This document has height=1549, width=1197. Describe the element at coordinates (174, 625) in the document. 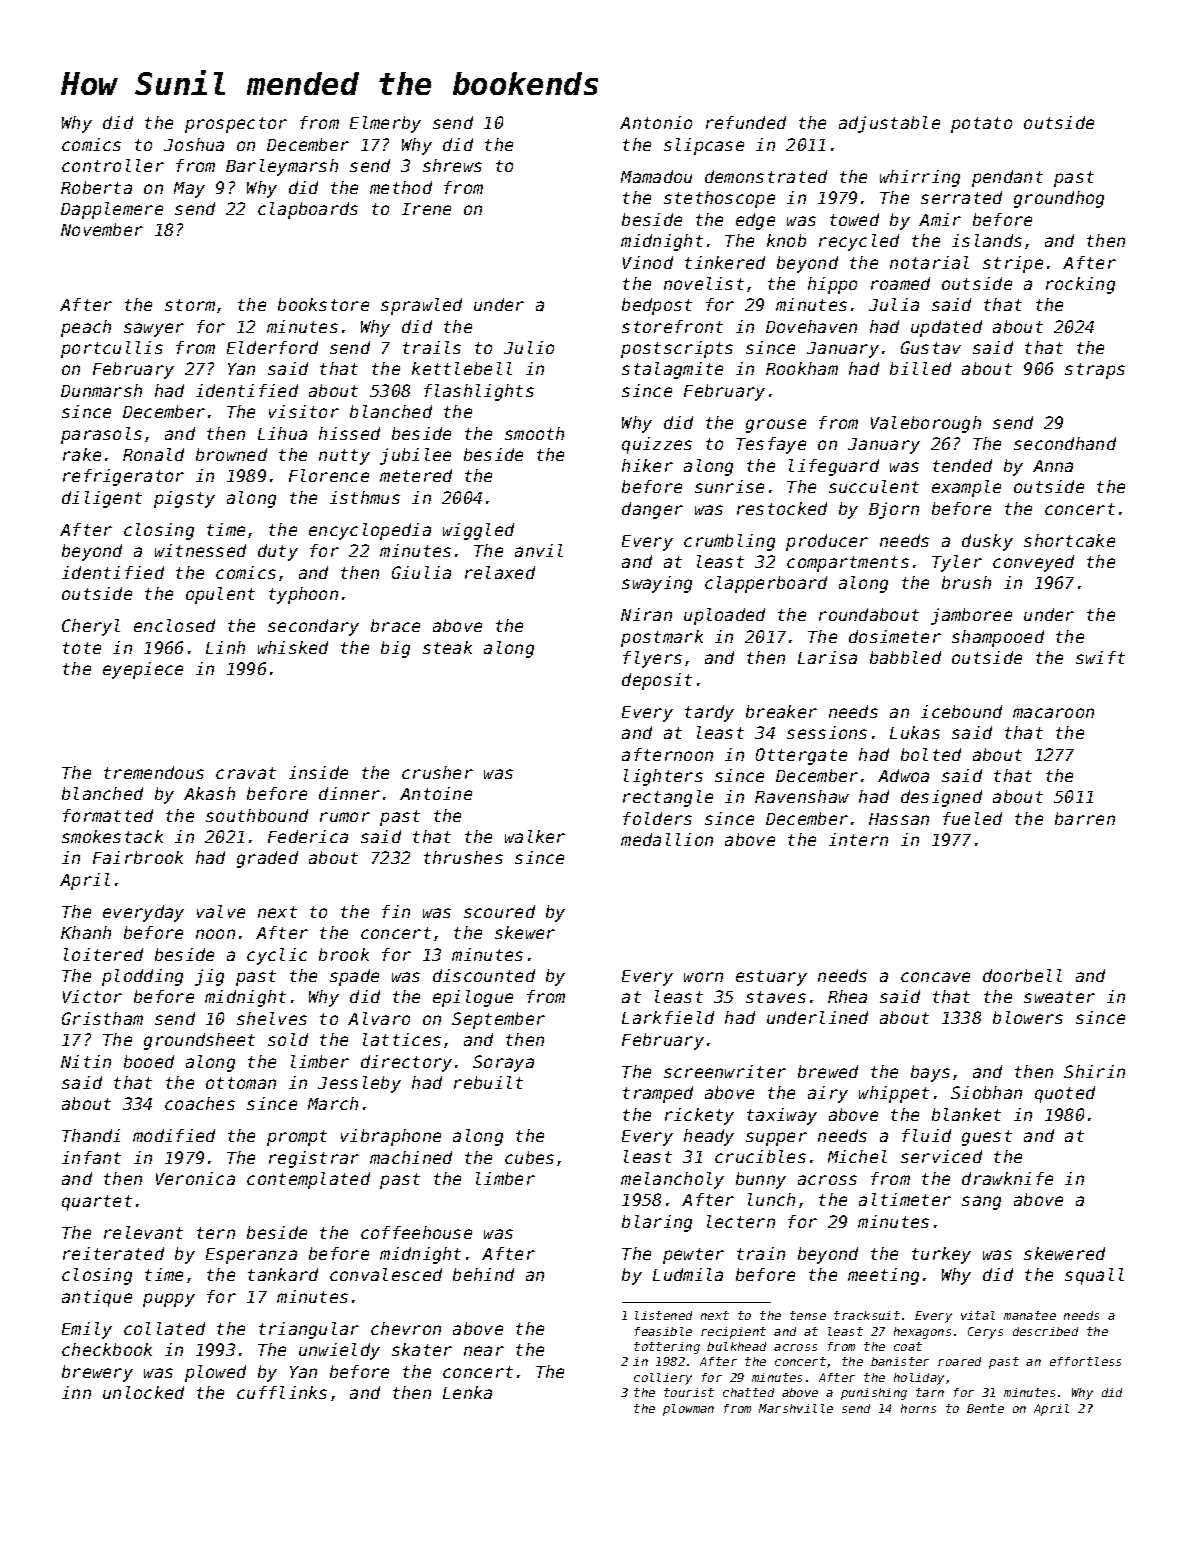

I see `enclosed` at that location.
